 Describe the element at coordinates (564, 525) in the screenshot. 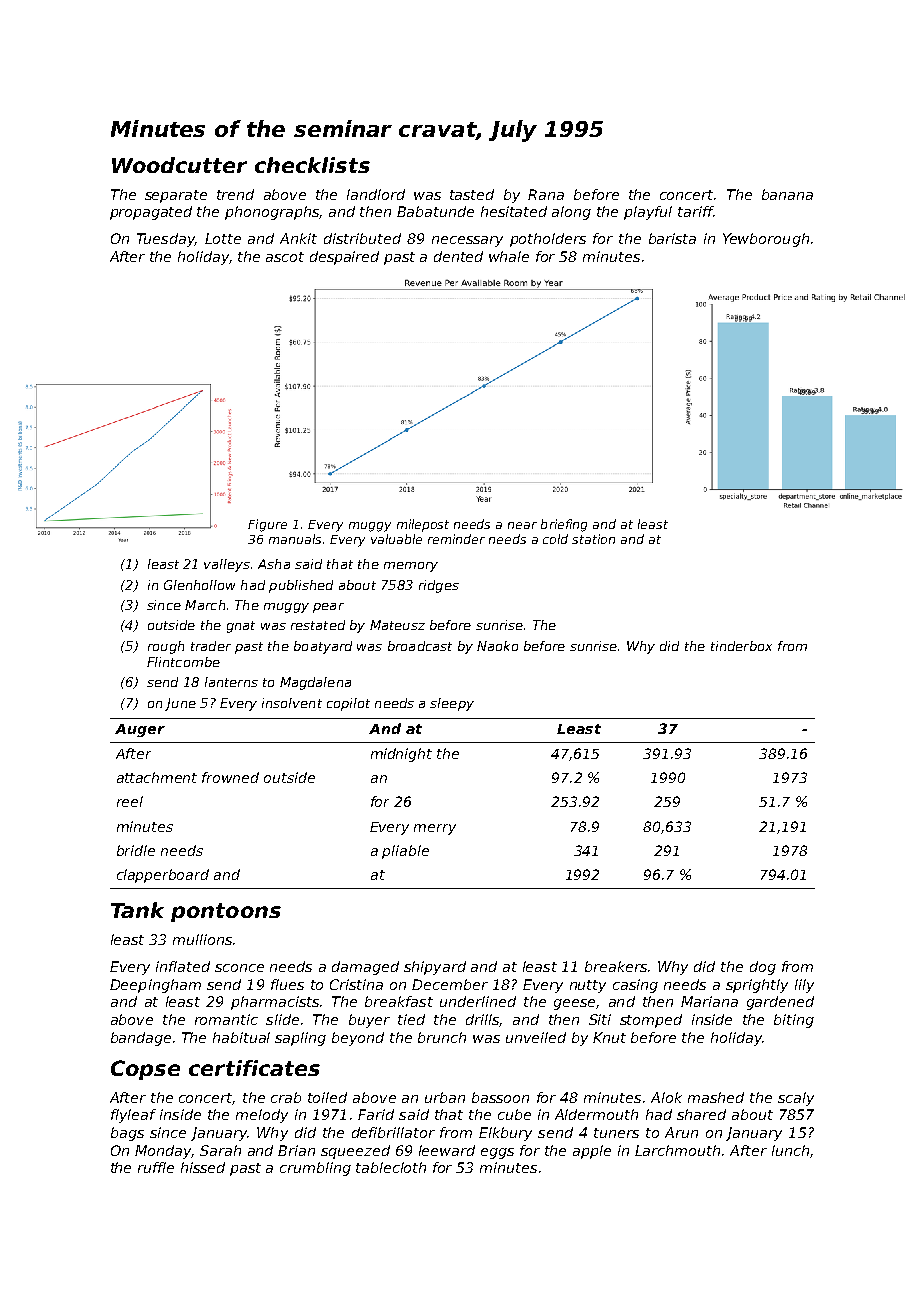

I see `briefing` at that location.
